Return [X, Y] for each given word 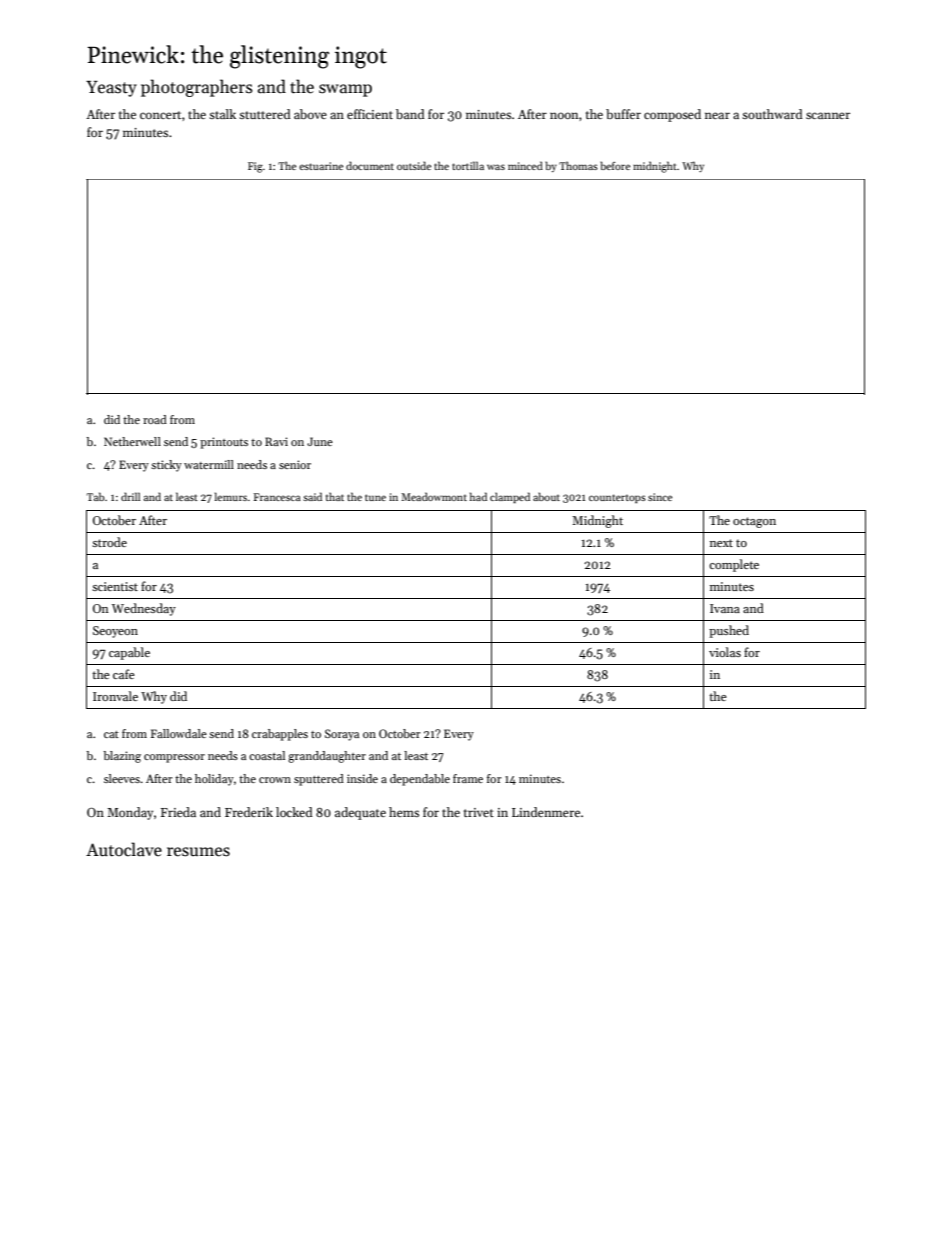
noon [564, 115]
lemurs [231, 496]
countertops [617, 498]
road [155, 419]
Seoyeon [115, 632]
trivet [479, 812]
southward [772, 114]
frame [468, 778]
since [660, 497]
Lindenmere [546, 812]
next [721, 543]
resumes [198, 852]
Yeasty [111, 89]
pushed [729, 631]
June [320, 441]
